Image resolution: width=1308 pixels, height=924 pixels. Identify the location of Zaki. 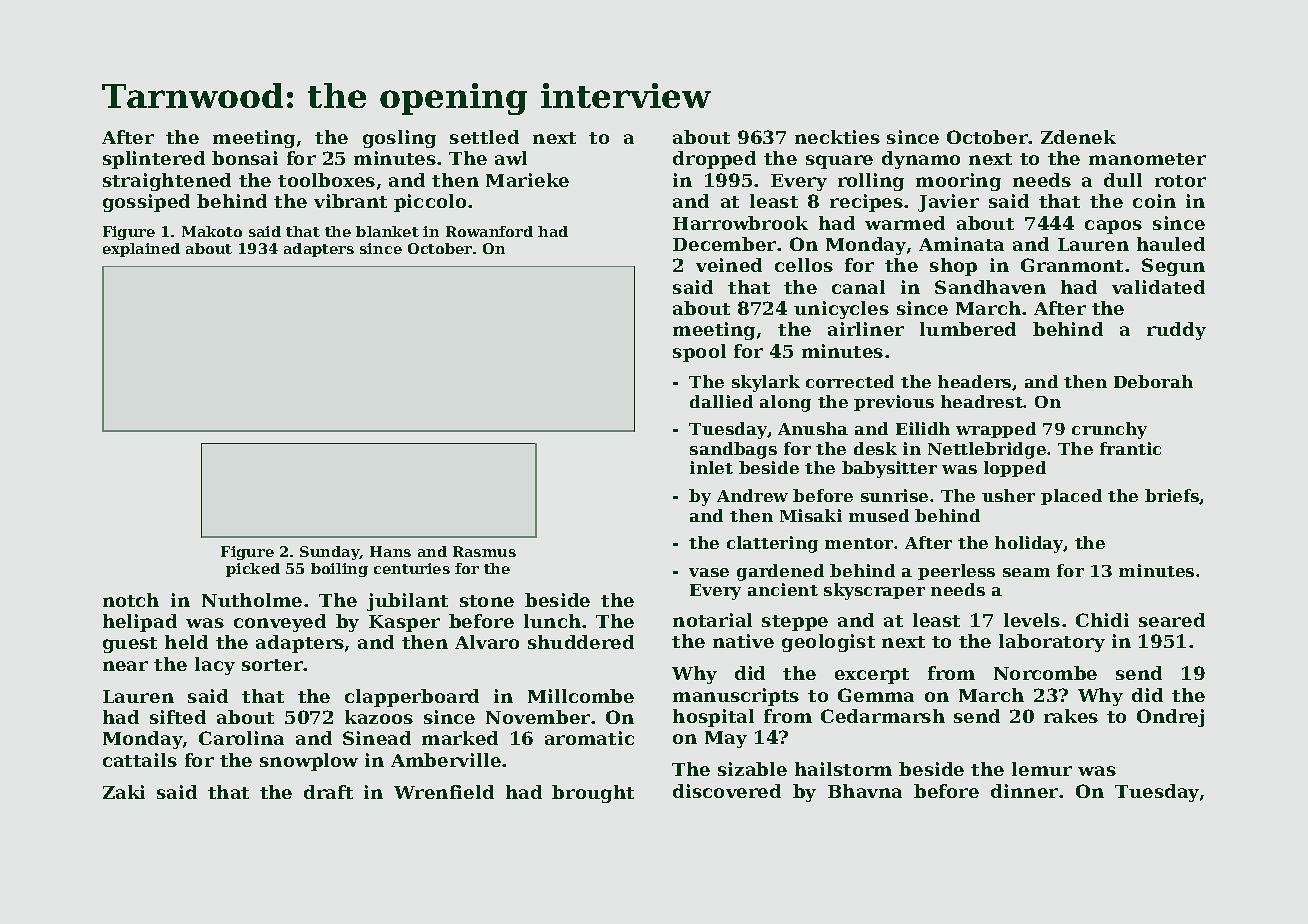
(124, 792).
